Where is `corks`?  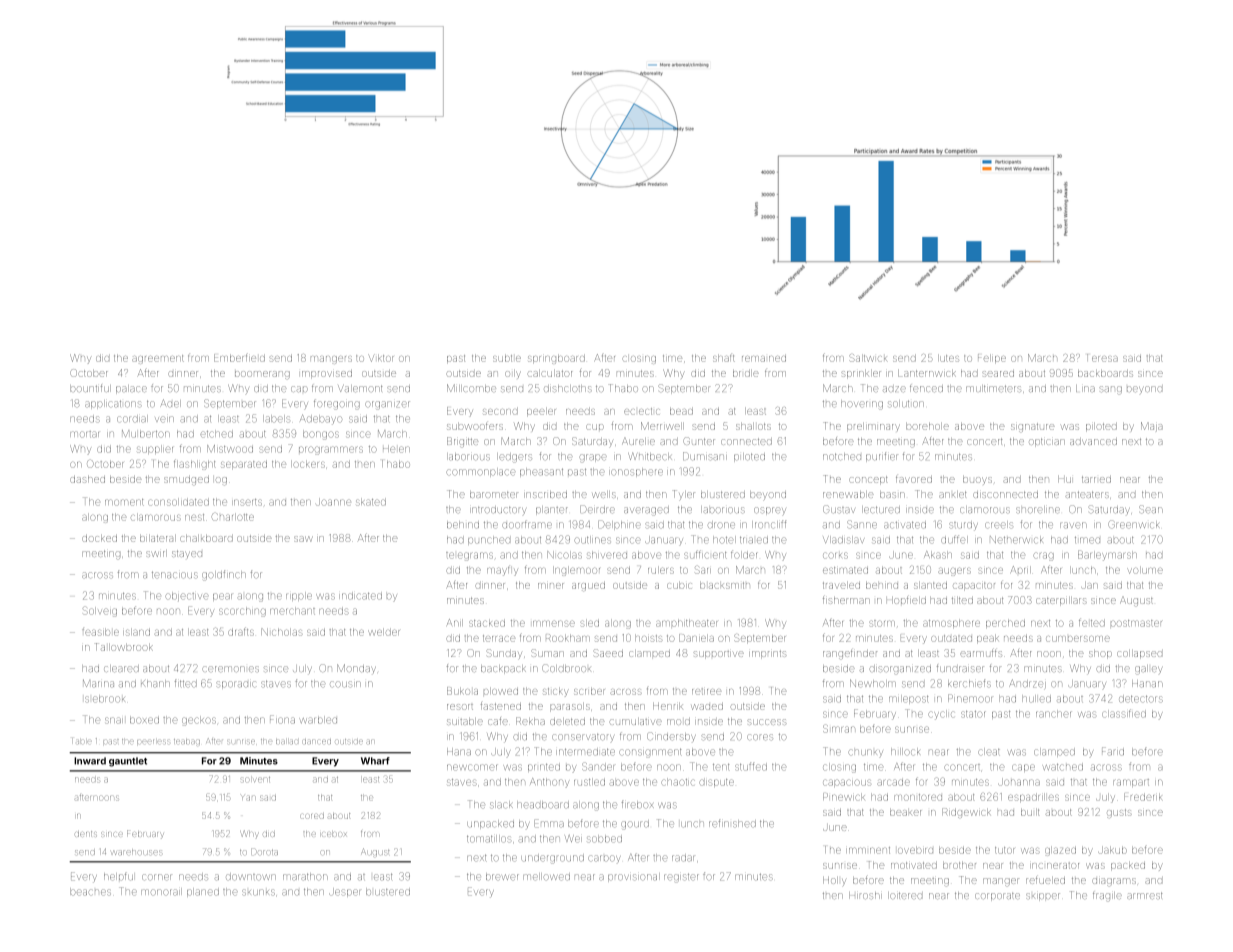
corks is located at coordinates (835, 555).
